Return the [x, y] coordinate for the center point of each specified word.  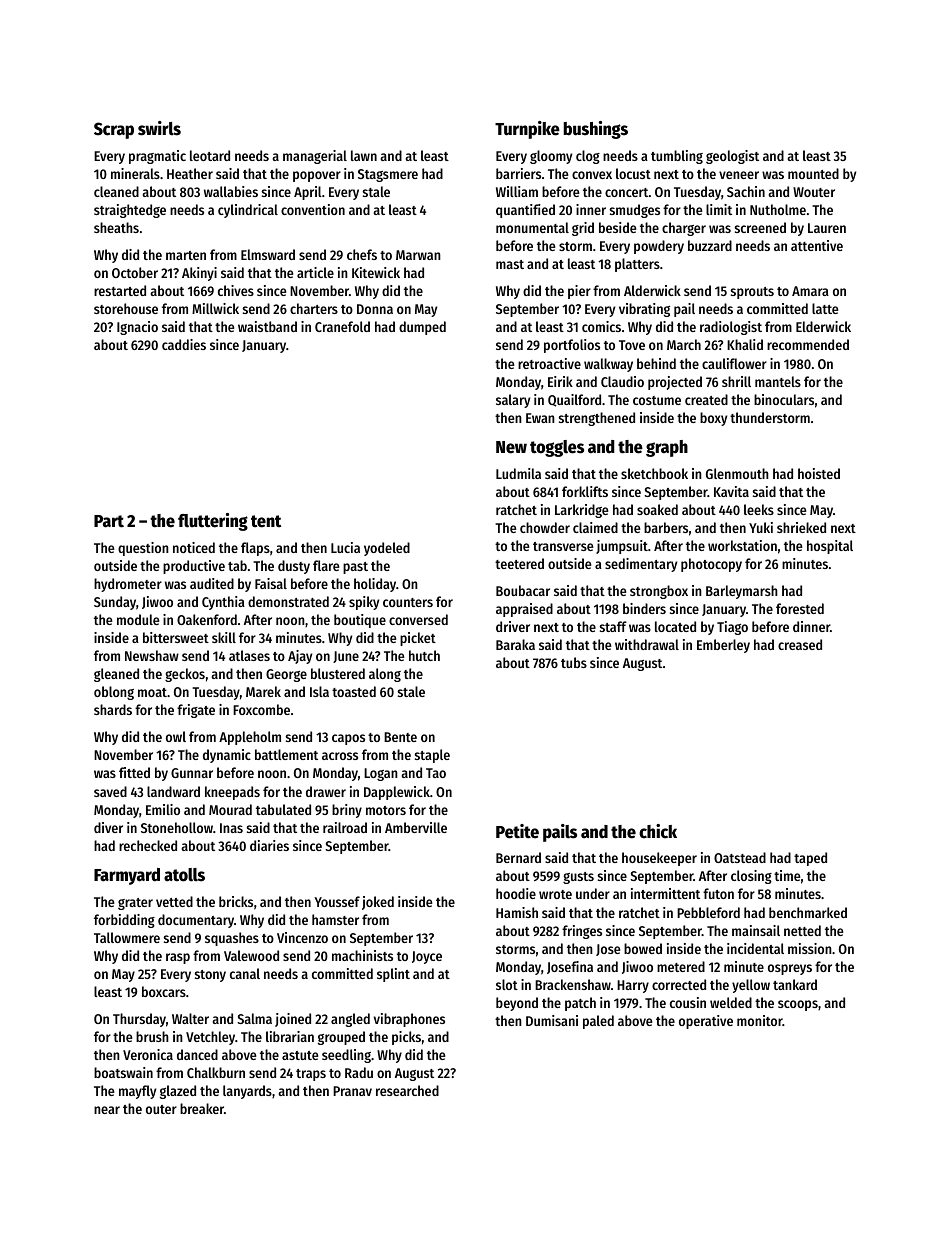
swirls [159, 128]
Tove [632, 345]
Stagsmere [388, 175]
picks [406, 1038]
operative [706, 1022]
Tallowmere [127, 937]
